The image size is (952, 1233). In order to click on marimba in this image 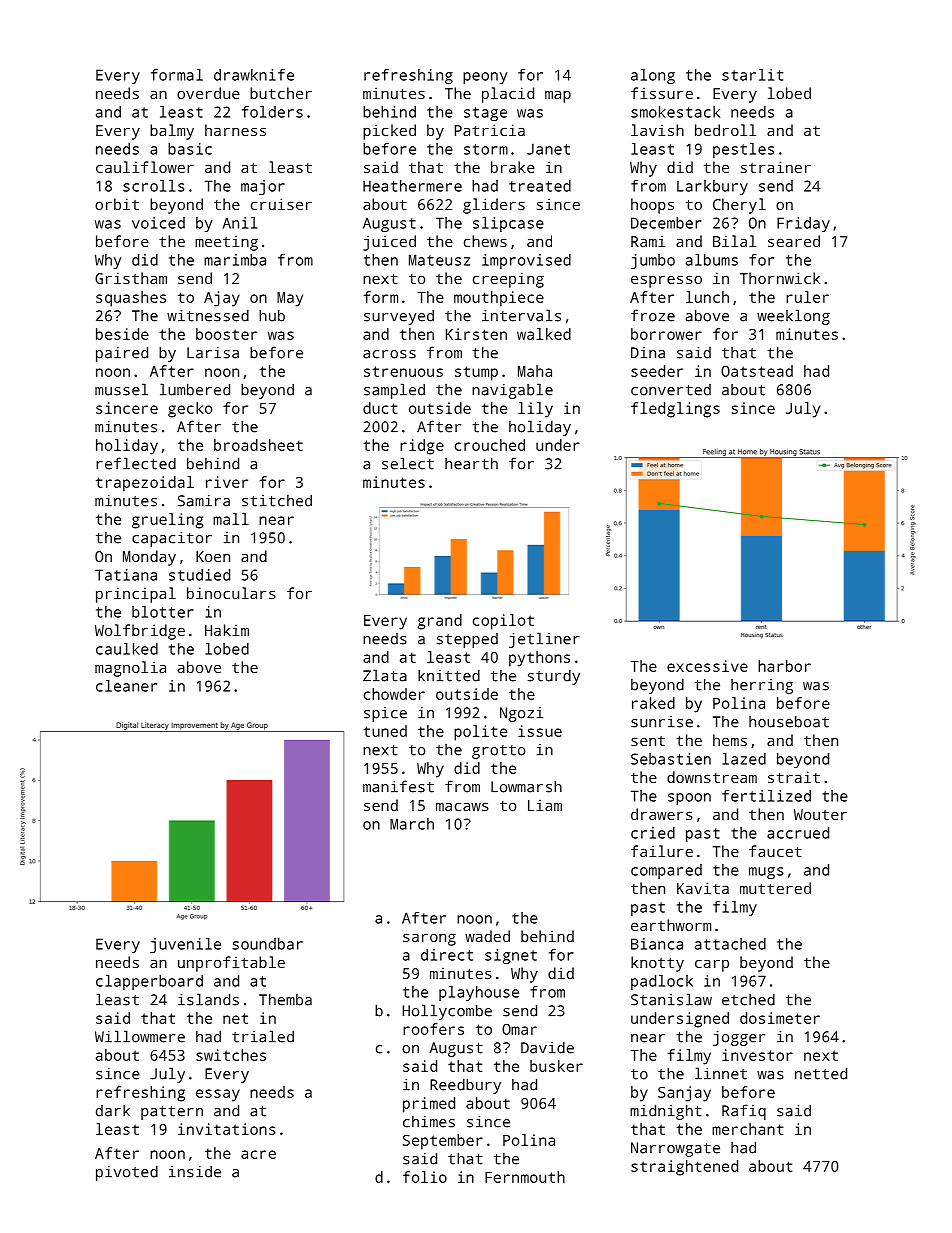, I will do `click(235, 260)`.
